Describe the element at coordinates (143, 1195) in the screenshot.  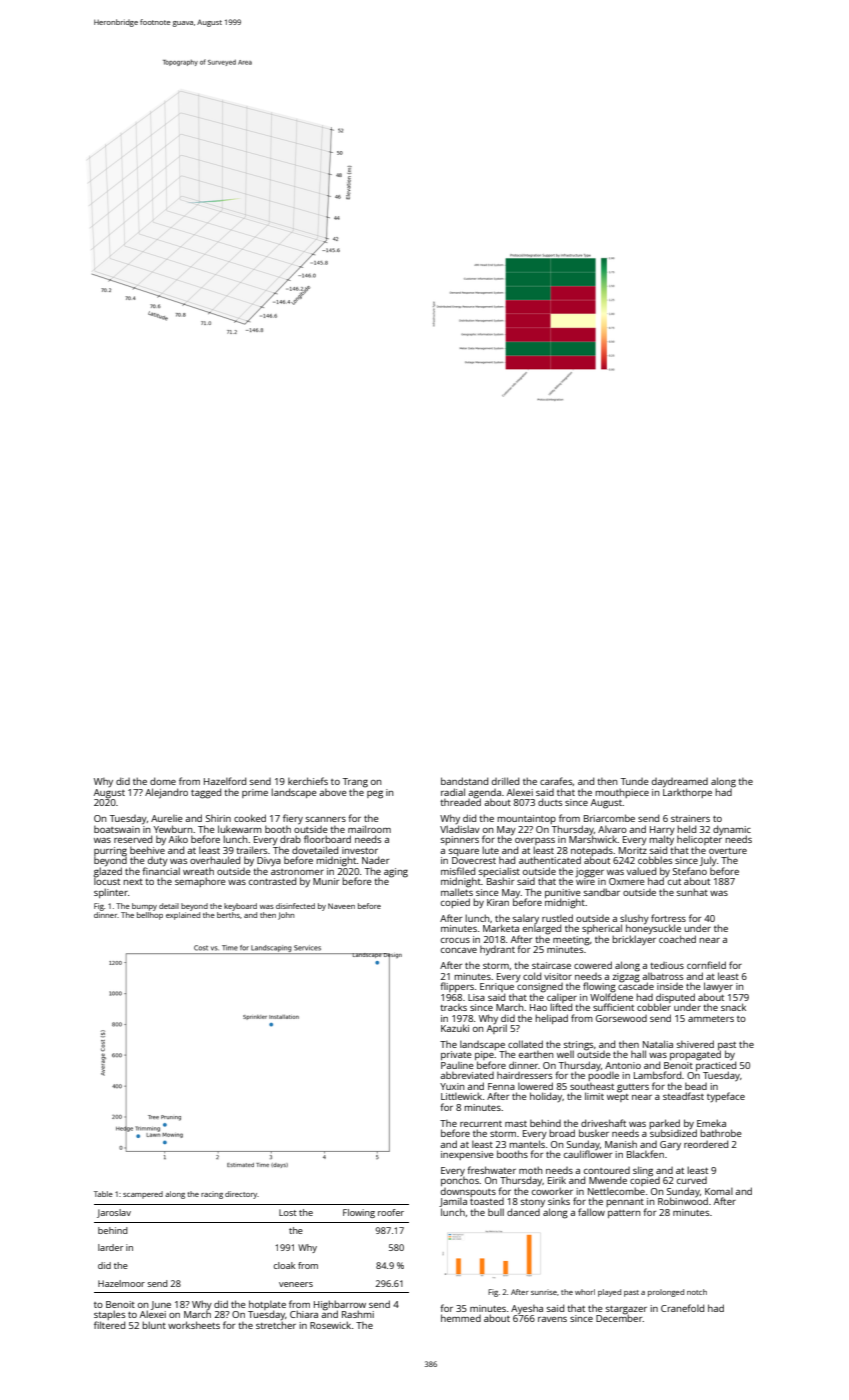
I see `scampered` at that location.
